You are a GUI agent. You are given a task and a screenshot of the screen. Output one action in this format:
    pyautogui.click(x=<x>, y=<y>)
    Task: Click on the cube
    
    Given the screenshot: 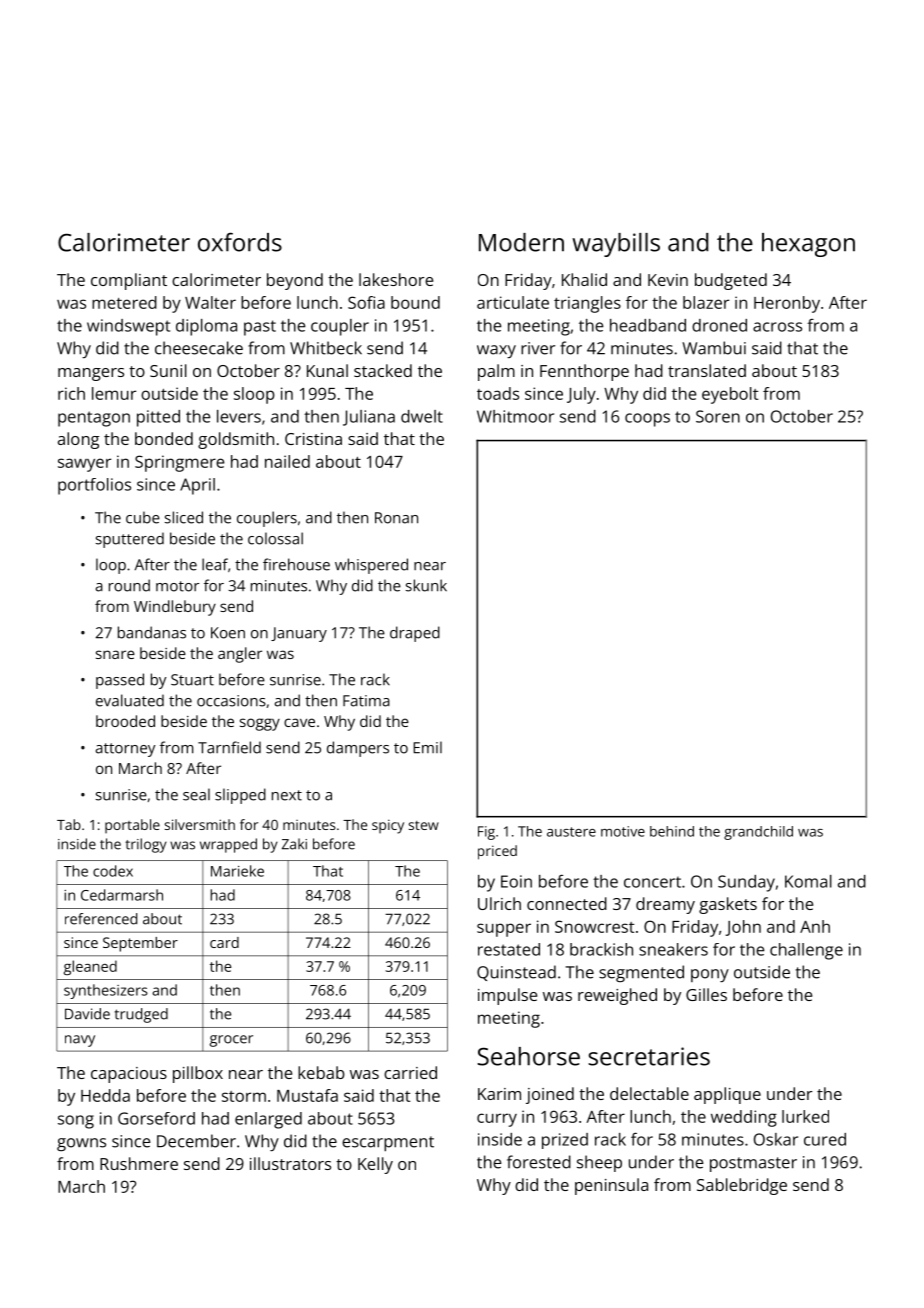 What is the action you would take?
    pyautogui.click(x=143, y=517)
